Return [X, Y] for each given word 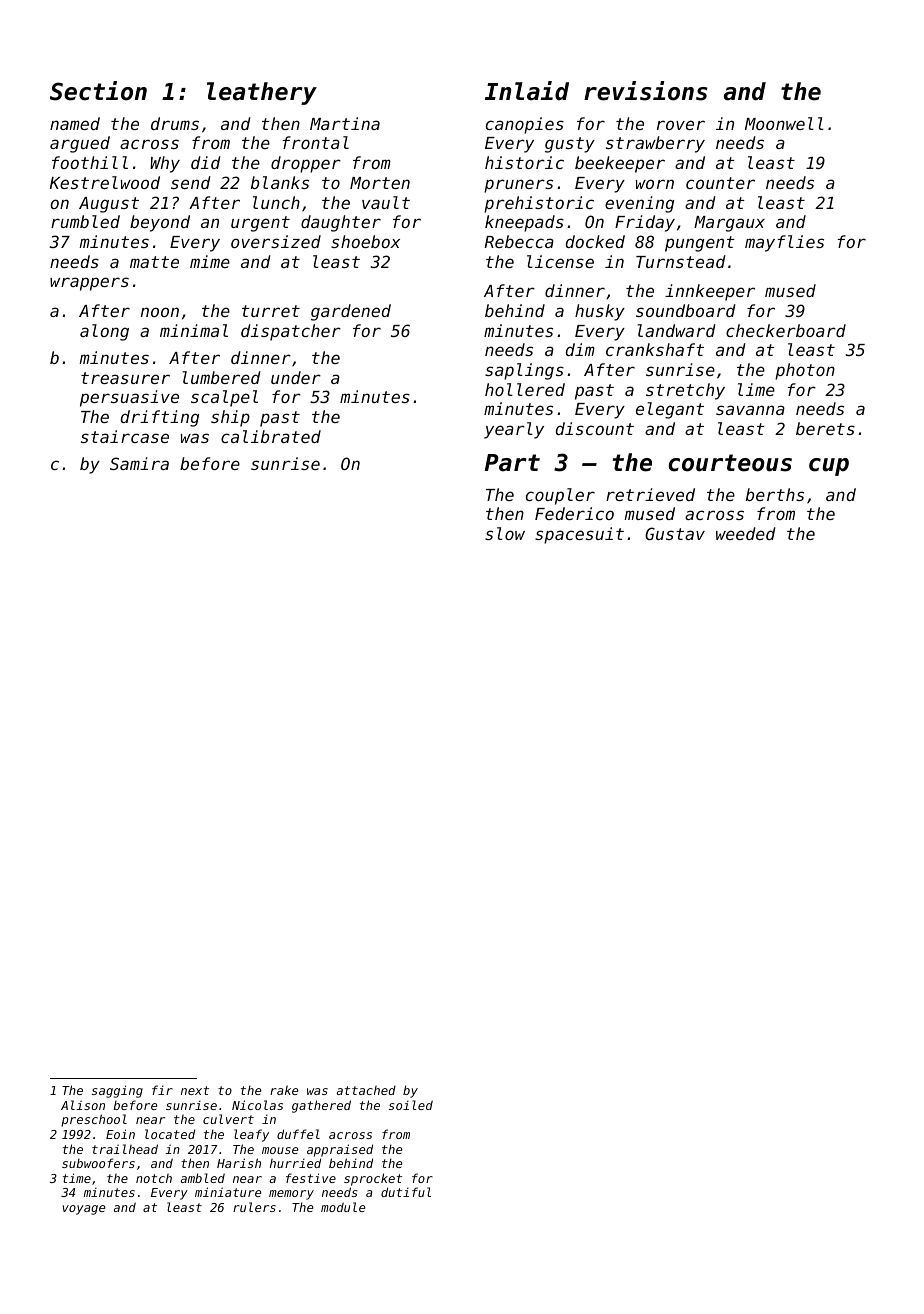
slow [505, 533]
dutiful [406, 1192]
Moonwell [784, 123]
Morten [380, 183]
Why [165, 164]
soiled [411, 1105]
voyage [83, 1210]
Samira [139, 463]
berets [825, 428]
